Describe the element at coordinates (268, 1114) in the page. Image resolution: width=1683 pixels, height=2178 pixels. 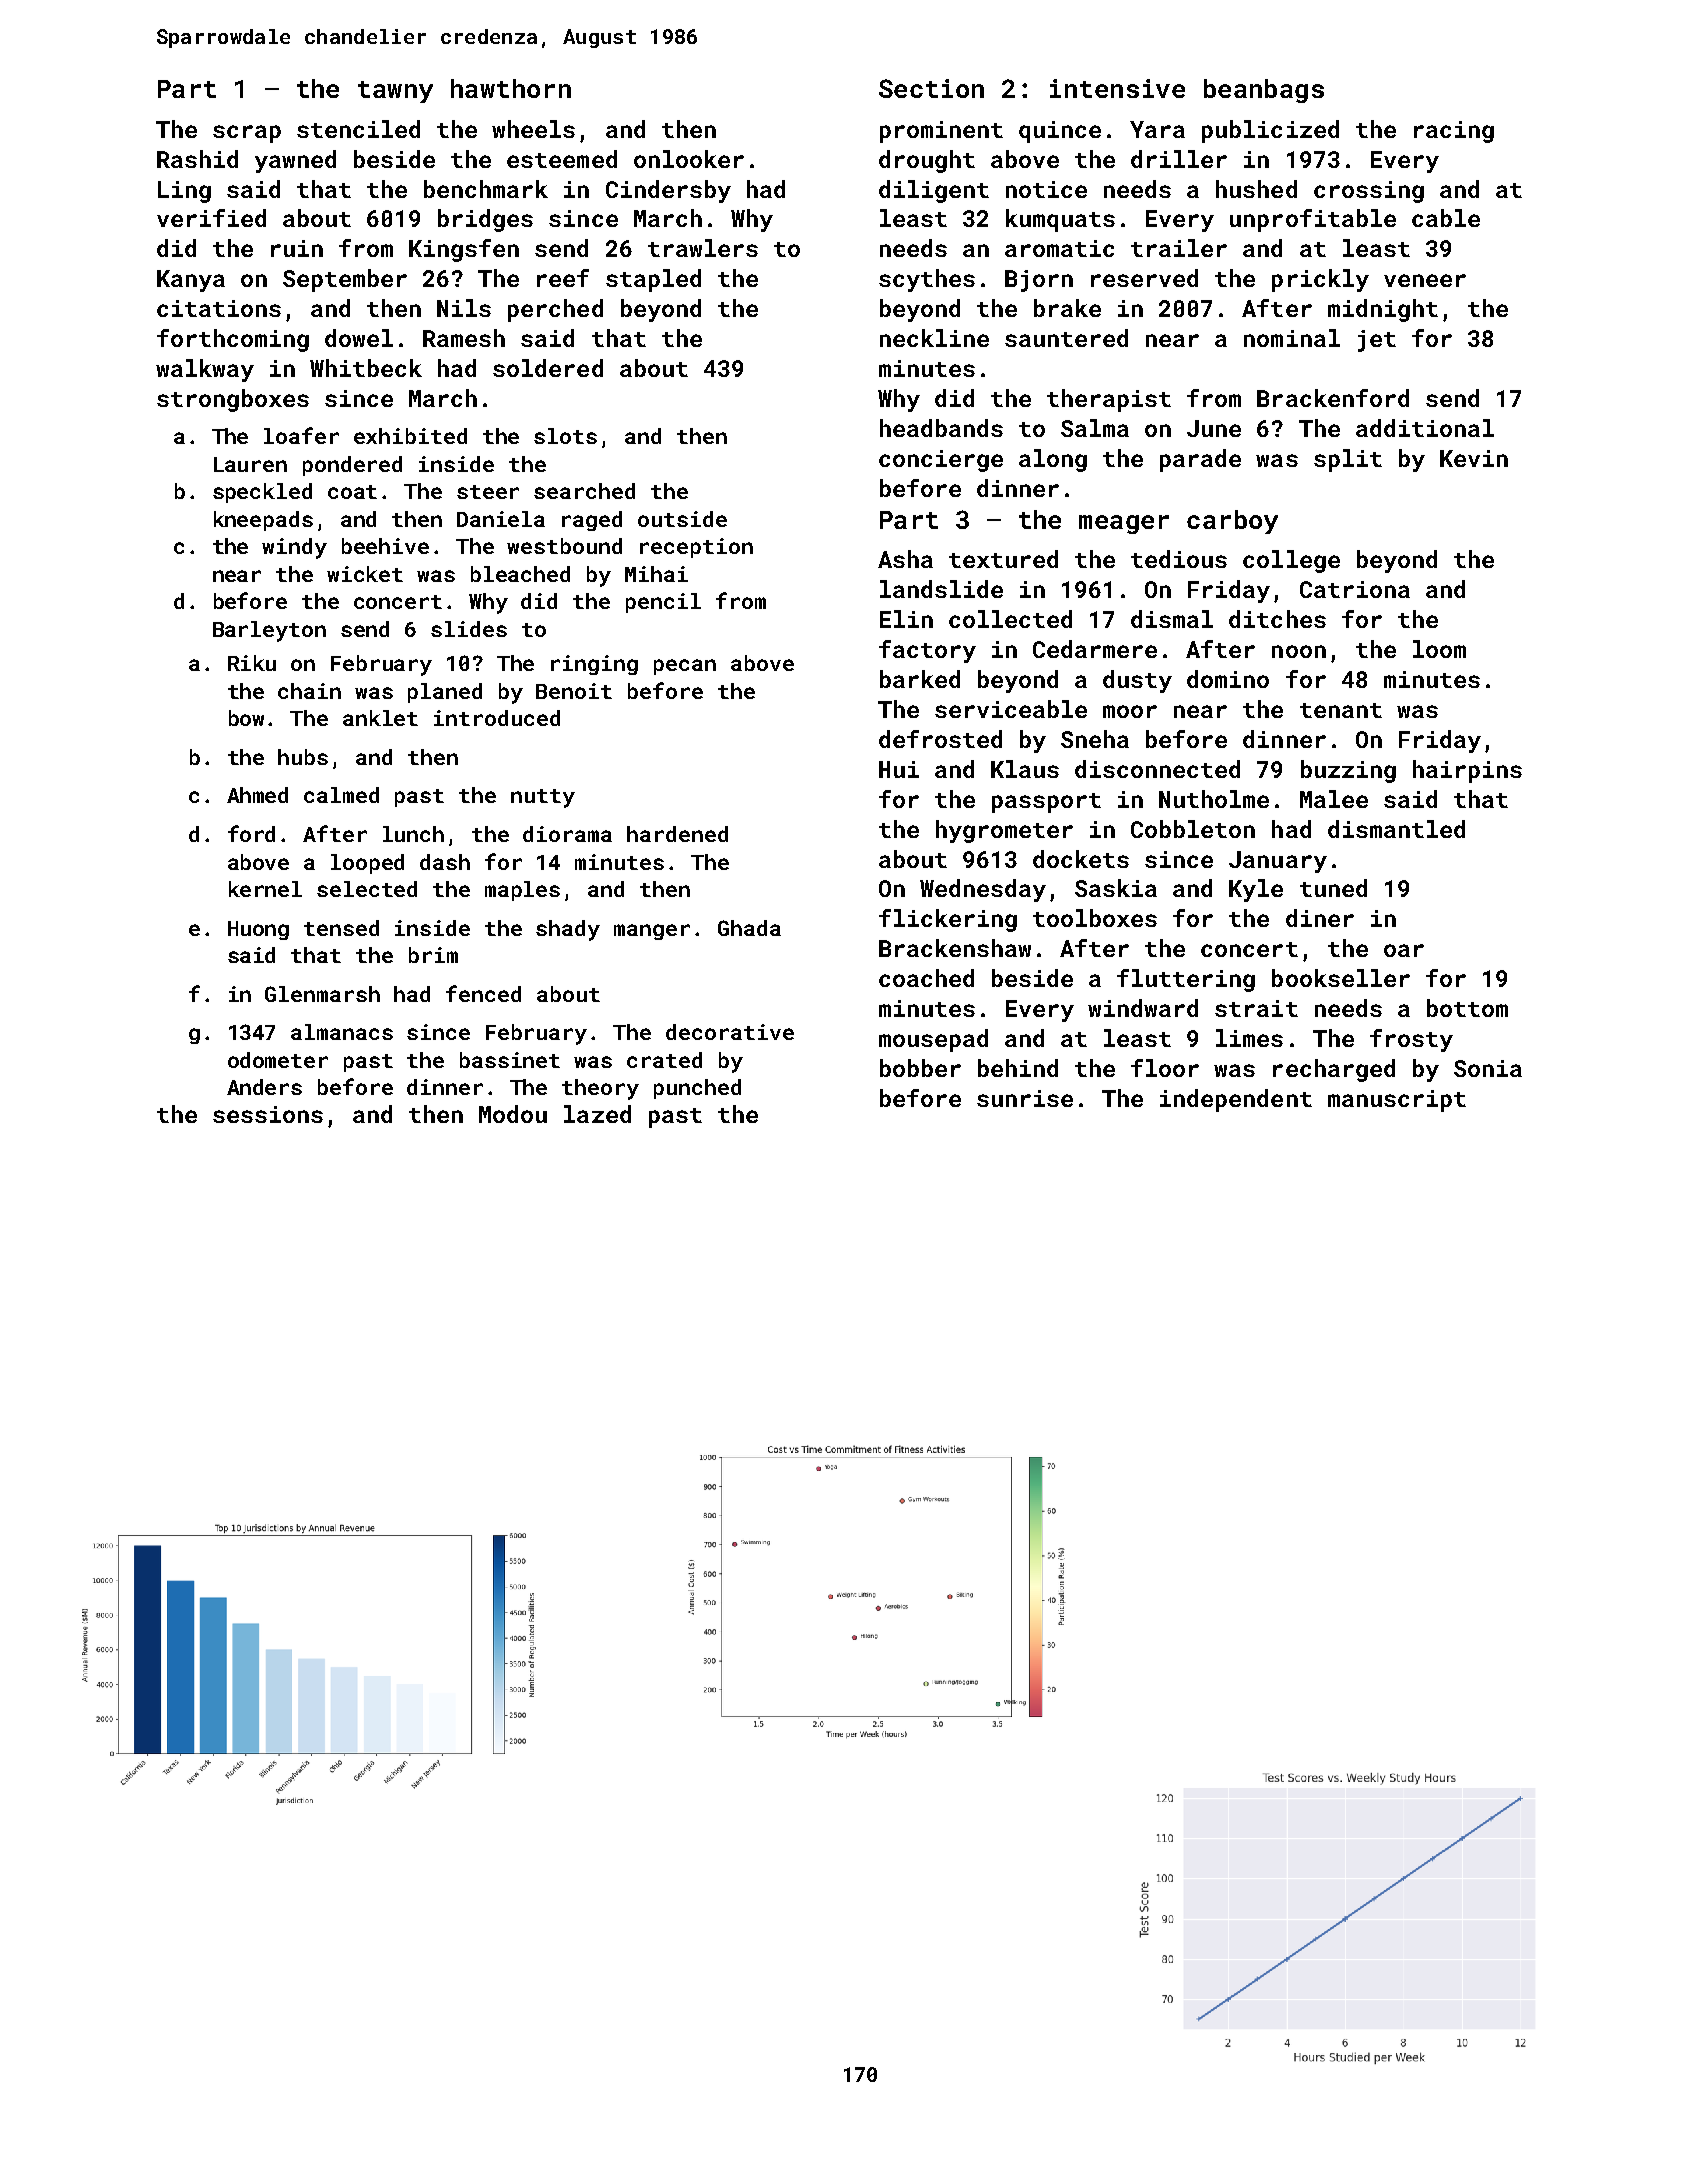
I see `sessions` at that location.
